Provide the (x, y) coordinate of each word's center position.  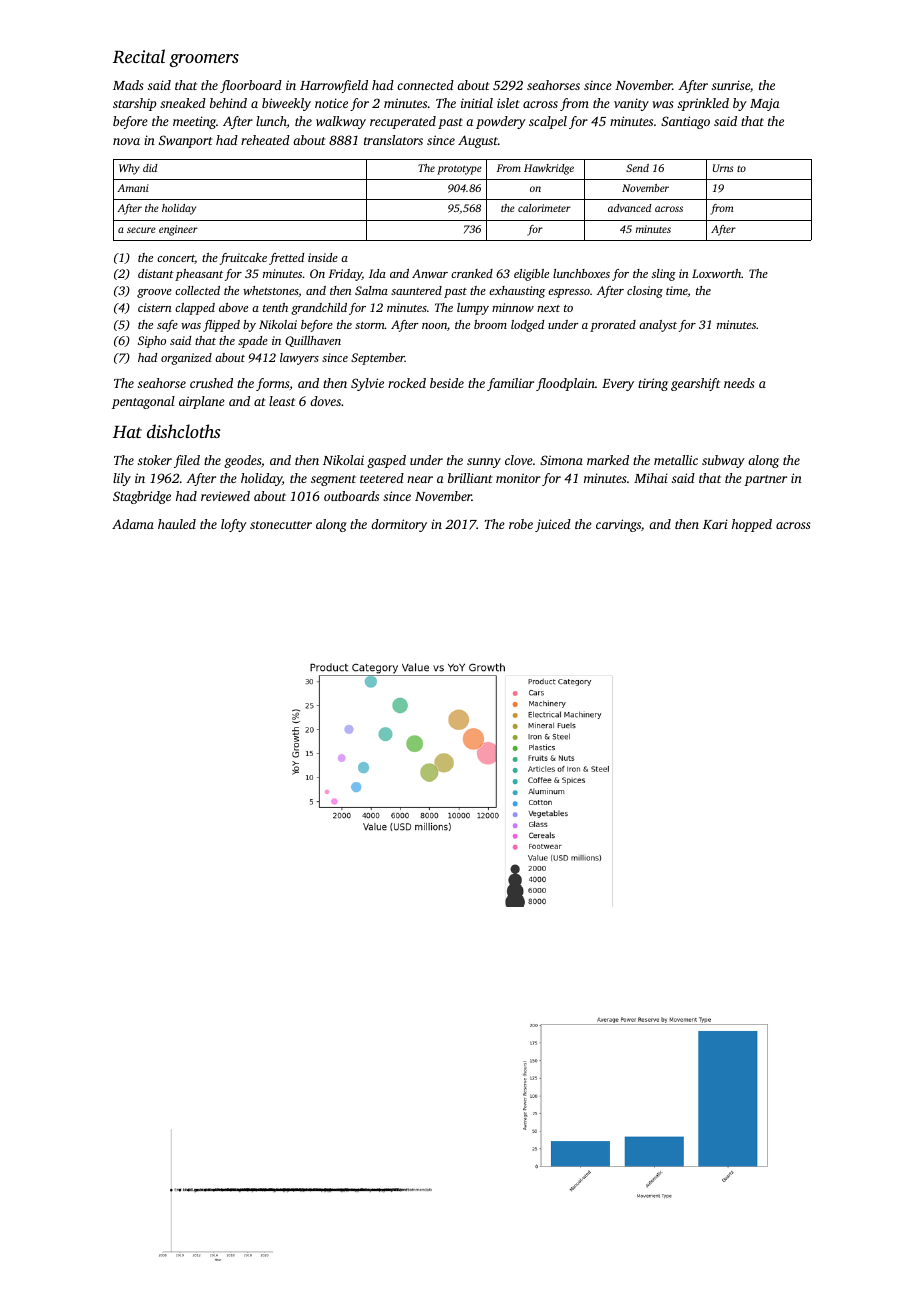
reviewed (225, 496)
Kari (715, 524)
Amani (133, 188)
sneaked (183, 103)
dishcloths (183, 431)
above (233, 307)
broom (490, 324)
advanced (629, 208)
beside (447, 383)
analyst (658, 326)
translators (393, 140)
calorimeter (544, 208)
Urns (723, 168)
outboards (351, 496)
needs (739, 383)
